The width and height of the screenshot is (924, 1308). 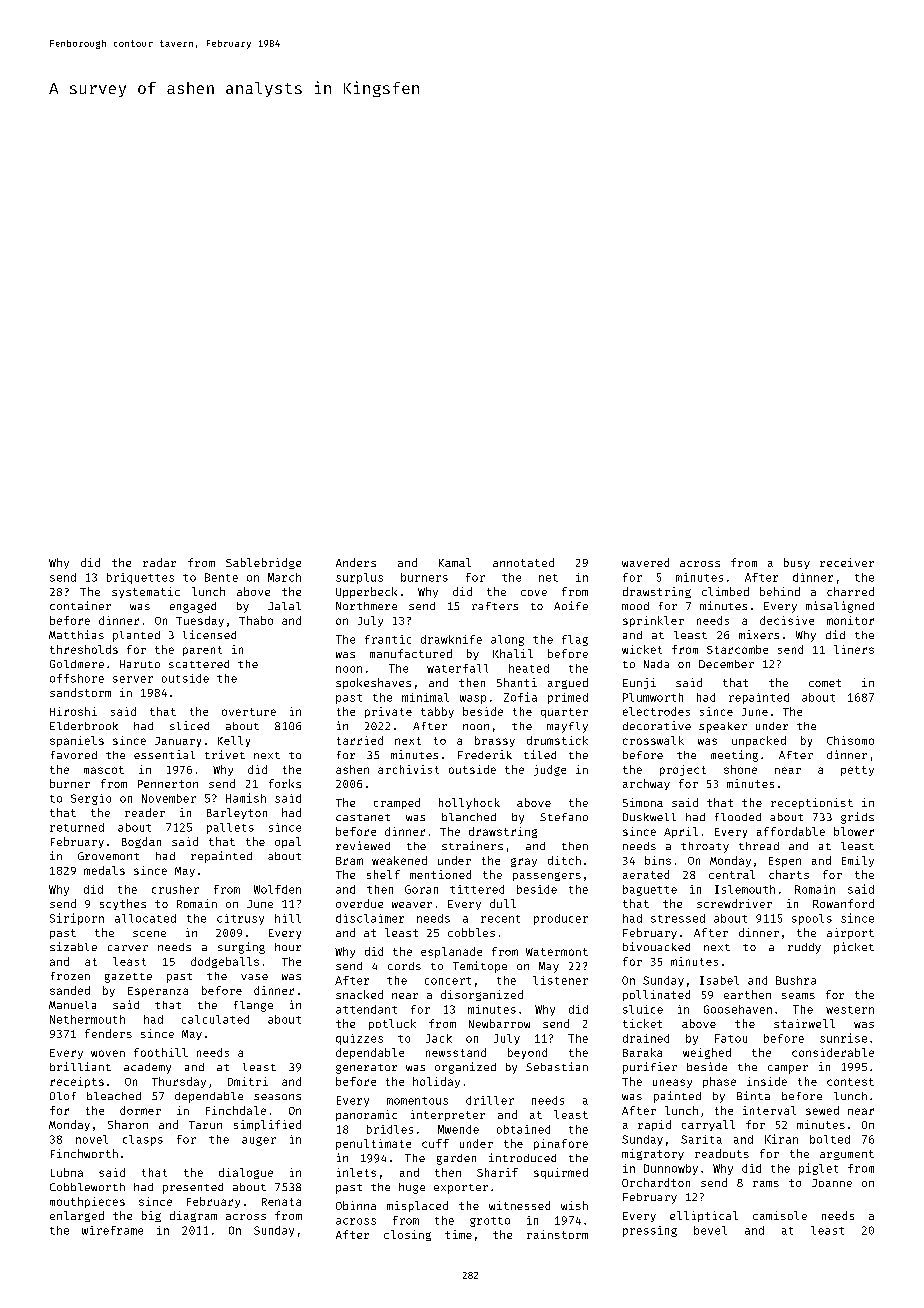 I want to click on diagram, so click(x=193, y=1216).
